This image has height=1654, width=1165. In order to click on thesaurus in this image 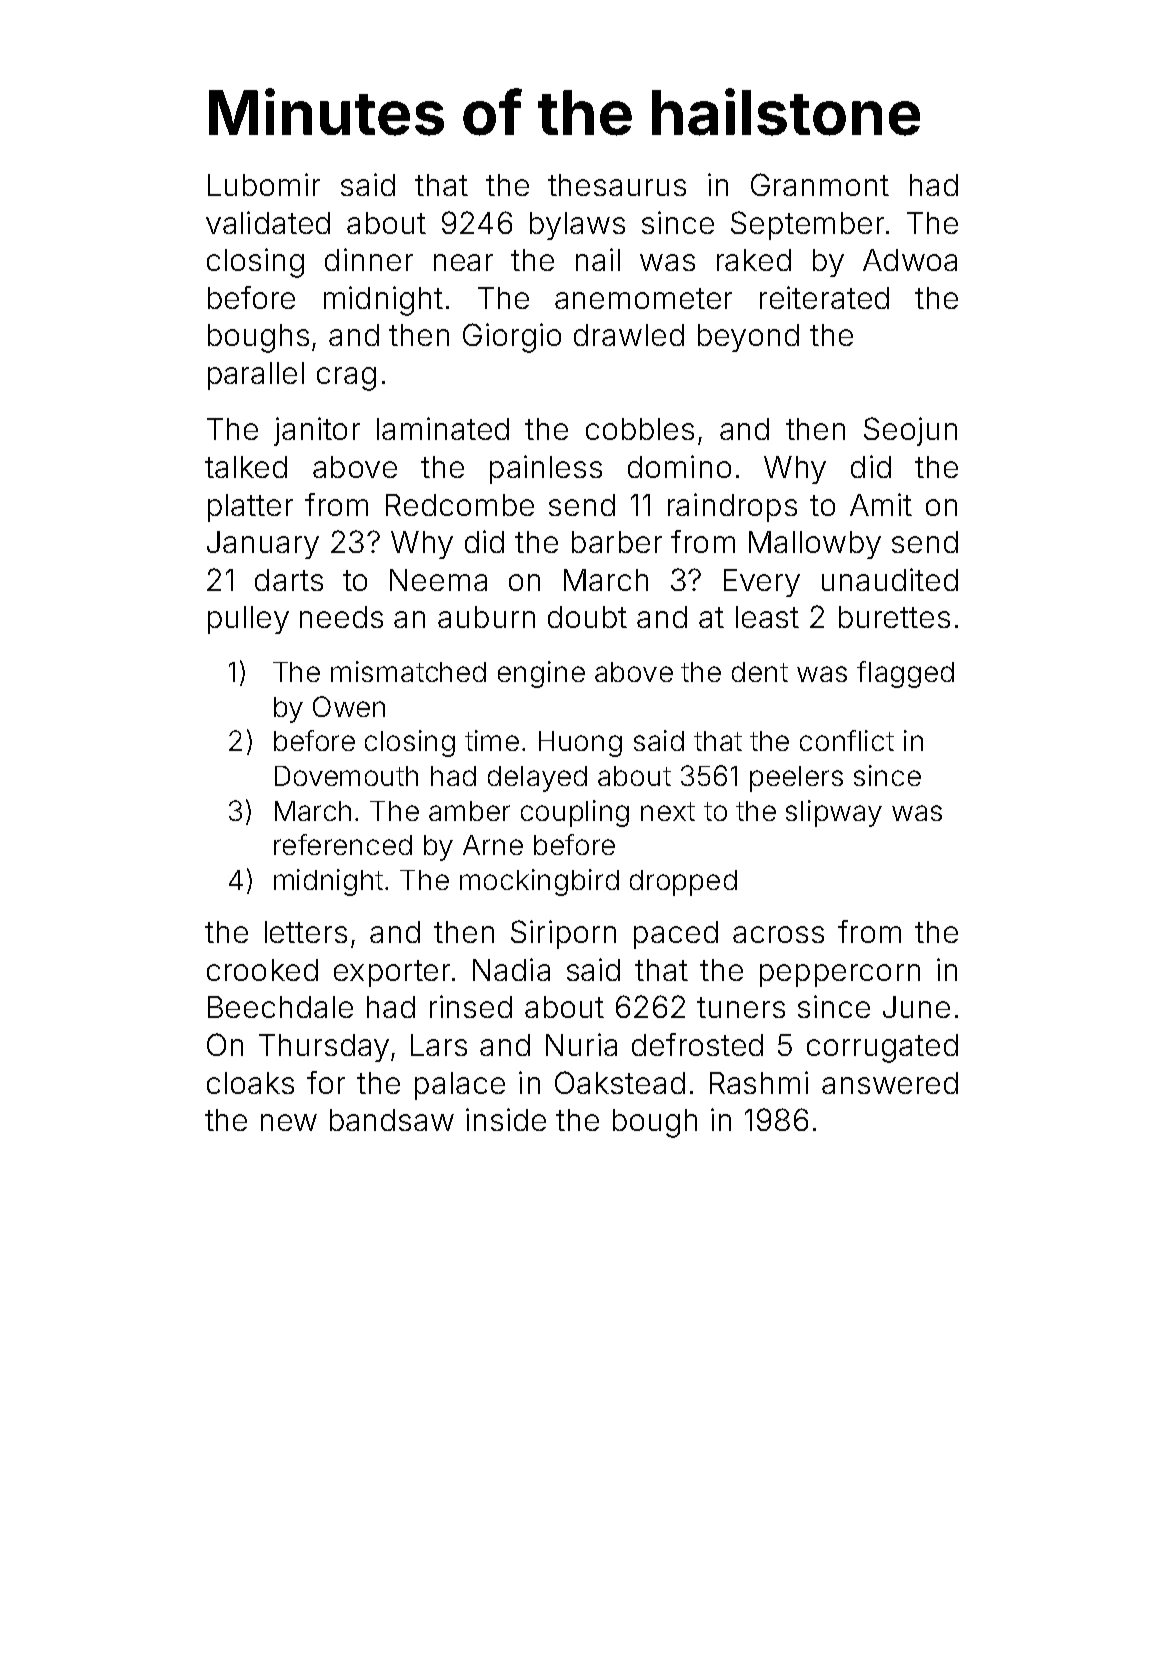, I will do `click(617, 185)`.
